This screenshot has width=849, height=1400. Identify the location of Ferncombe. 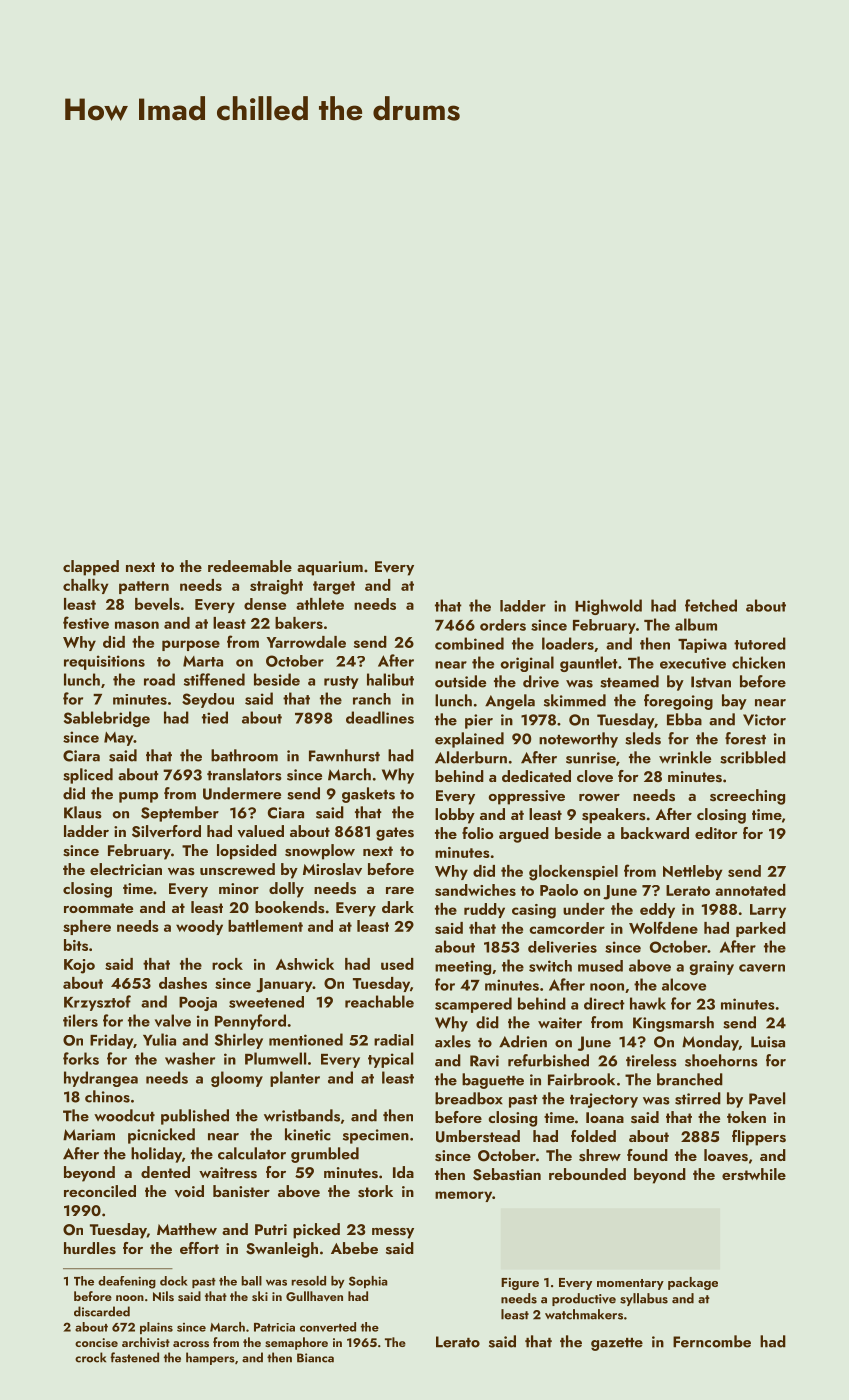
(712, 1341).
